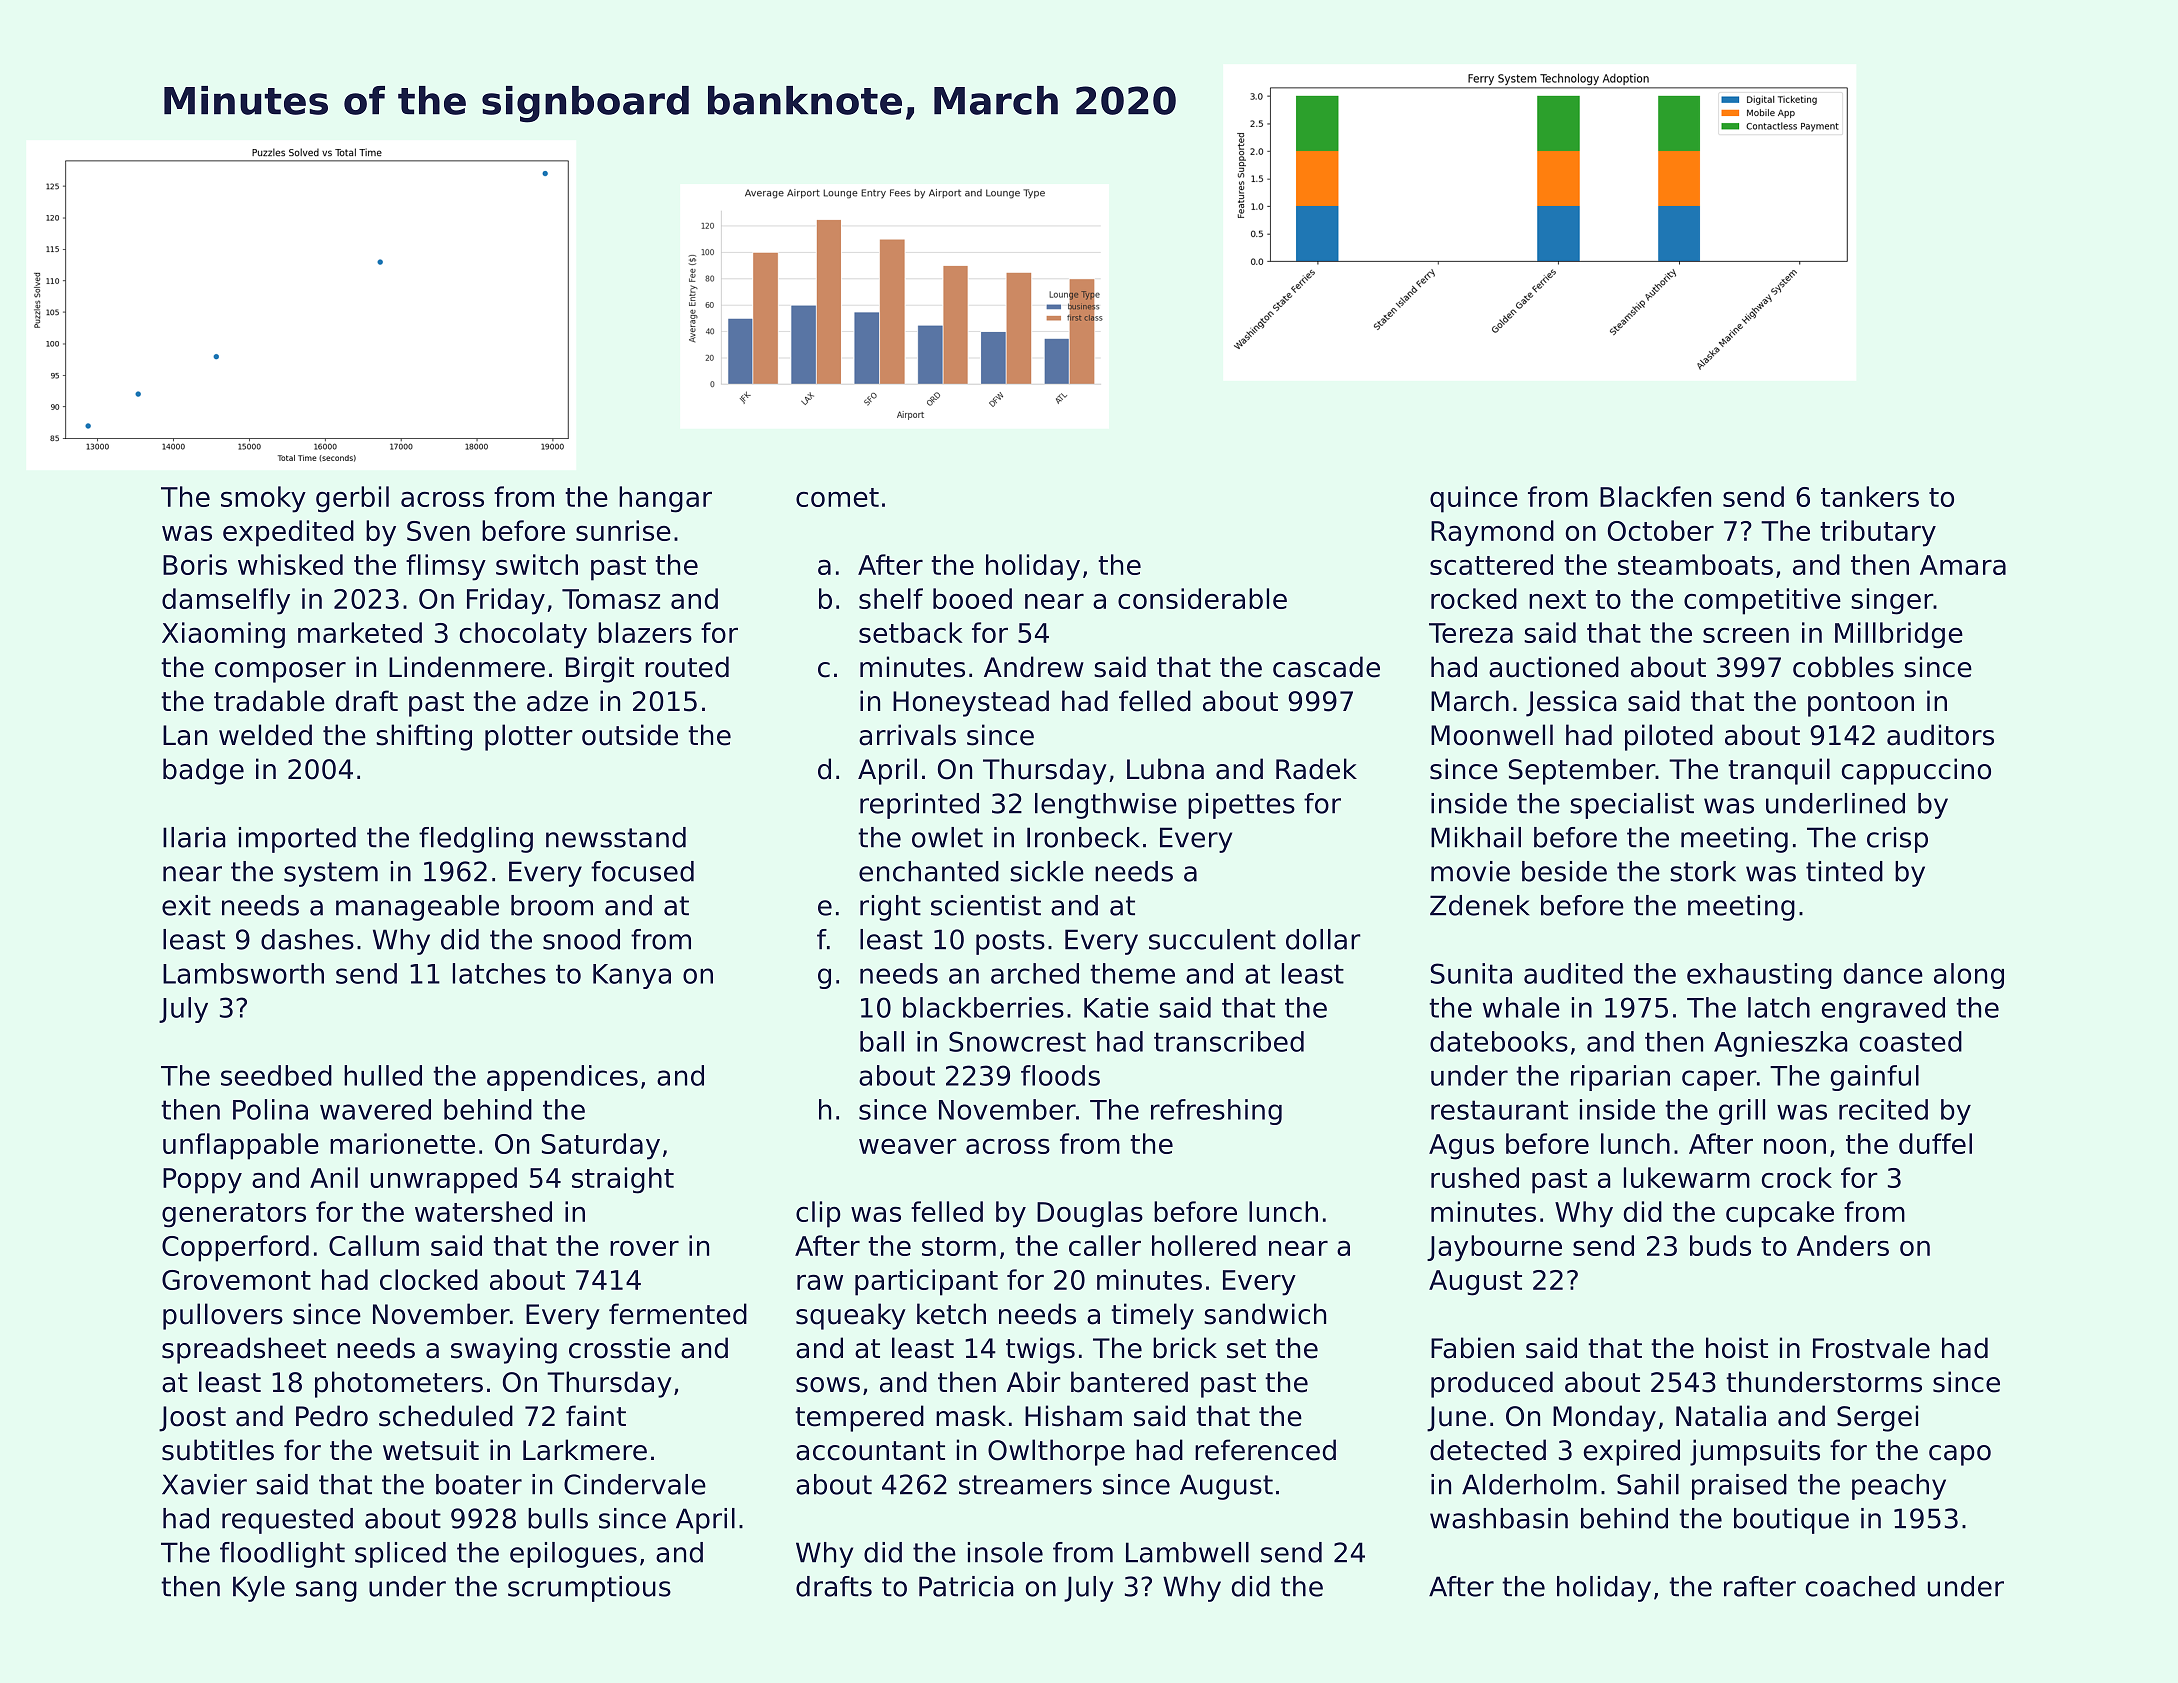 Image resolution: width=2178 pixels, height=1683 pixels. I want to click on chocolaty, so click(523, 635).
